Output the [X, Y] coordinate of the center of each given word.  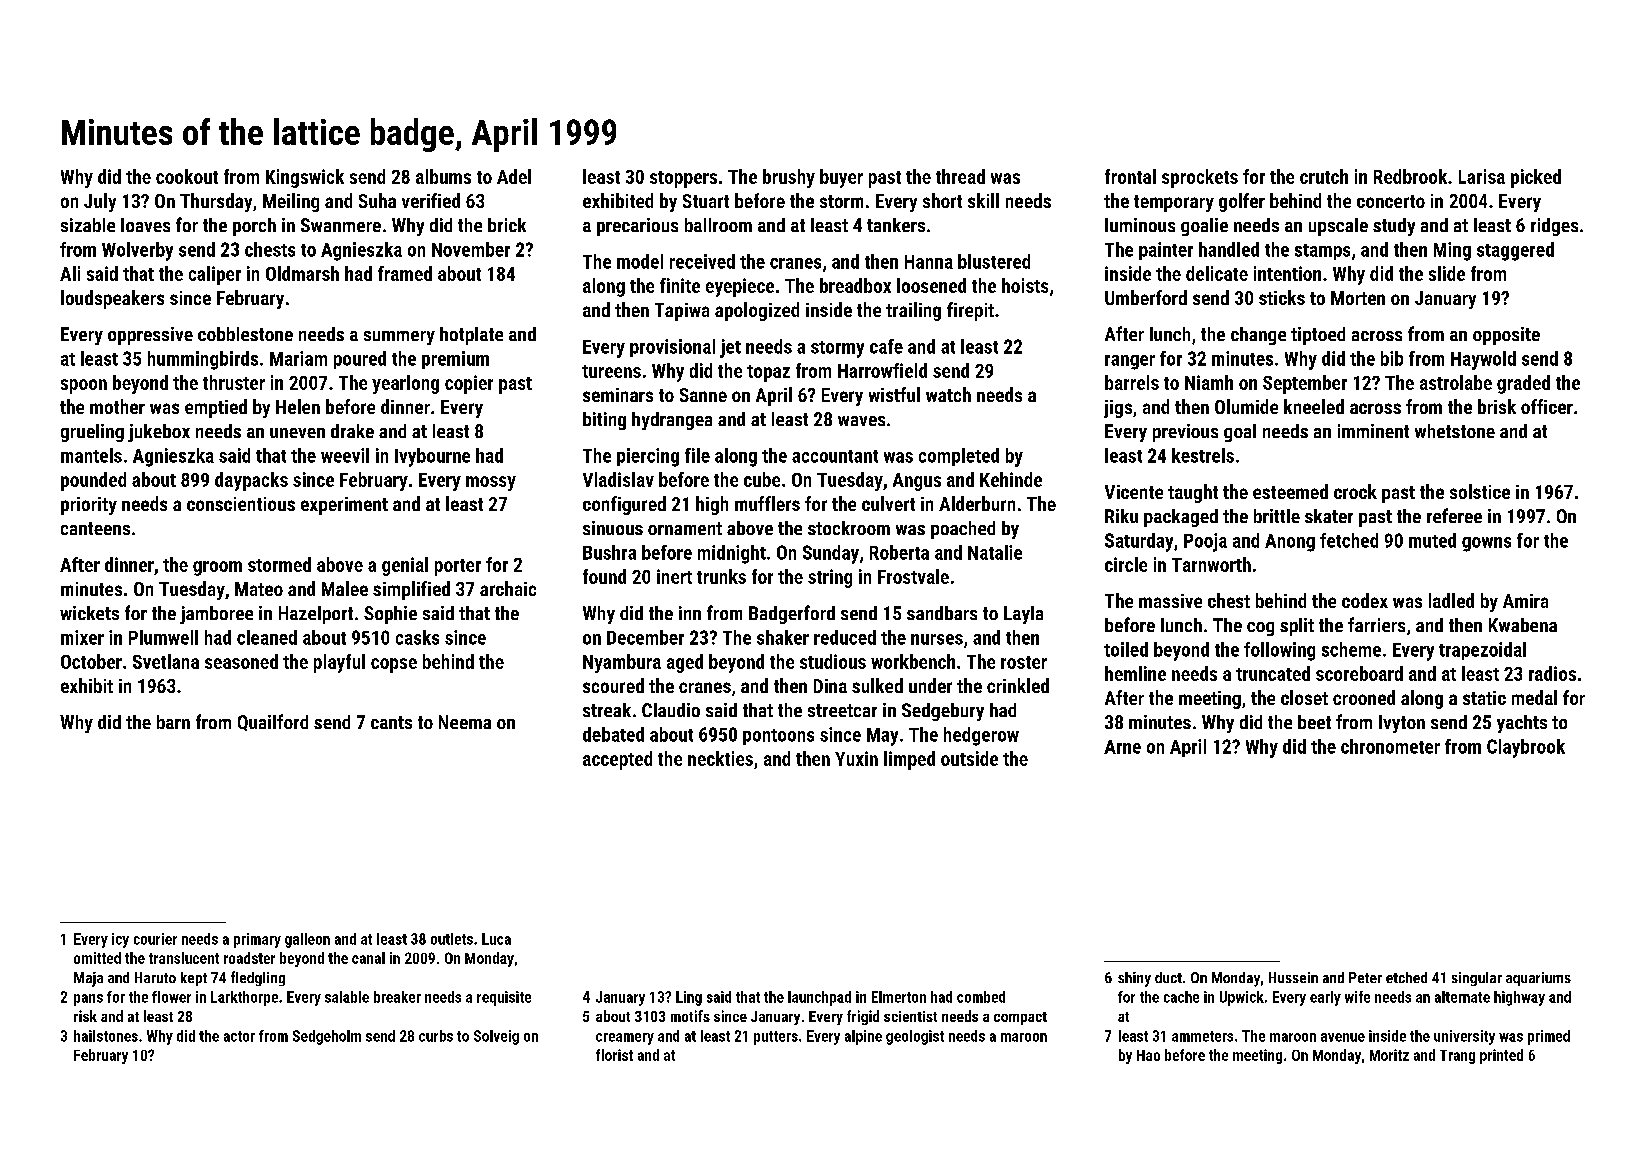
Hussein [1293, 977]
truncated [1273, 673]
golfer [1242, 202]
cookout [187, 176]
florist [614, 1055]
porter [458, 567]
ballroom [718, 225]
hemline [1135, 673]
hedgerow [981, 736]
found [604, 576]
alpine [863, 1037]
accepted [617, 760]
